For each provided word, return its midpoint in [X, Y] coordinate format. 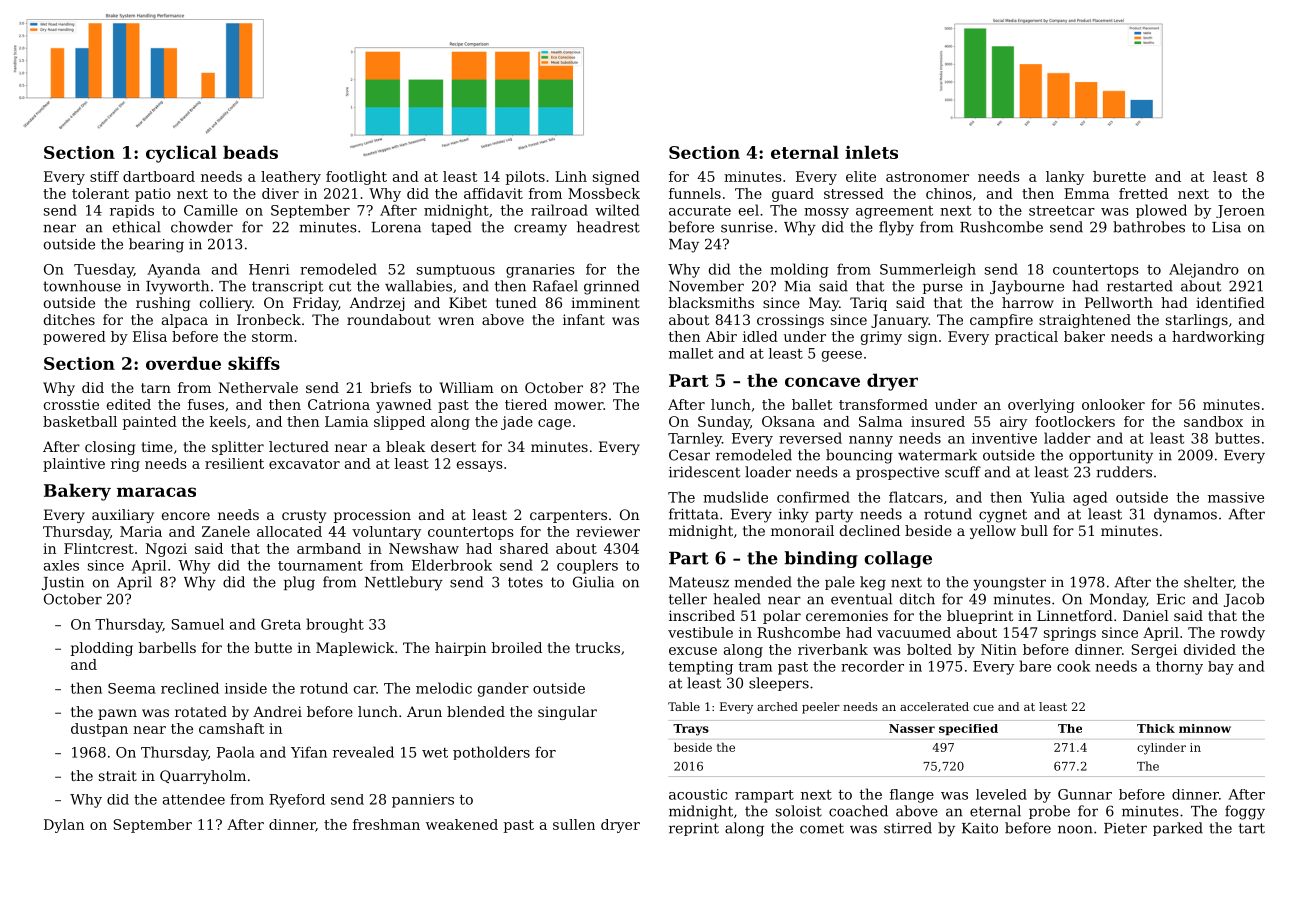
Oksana [788, 421]
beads [250, 152]
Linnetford [1075, 615]
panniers [423, 801]
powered [74, 338]
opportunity [1111, 457]
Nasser [912, 728]
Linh [571, 176]
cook [1074, 666]
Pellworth [1119, 302]
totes [525, 582]
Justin [63, 583]
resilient [234, 463]
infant [584, 319]
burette [1119, 176]
